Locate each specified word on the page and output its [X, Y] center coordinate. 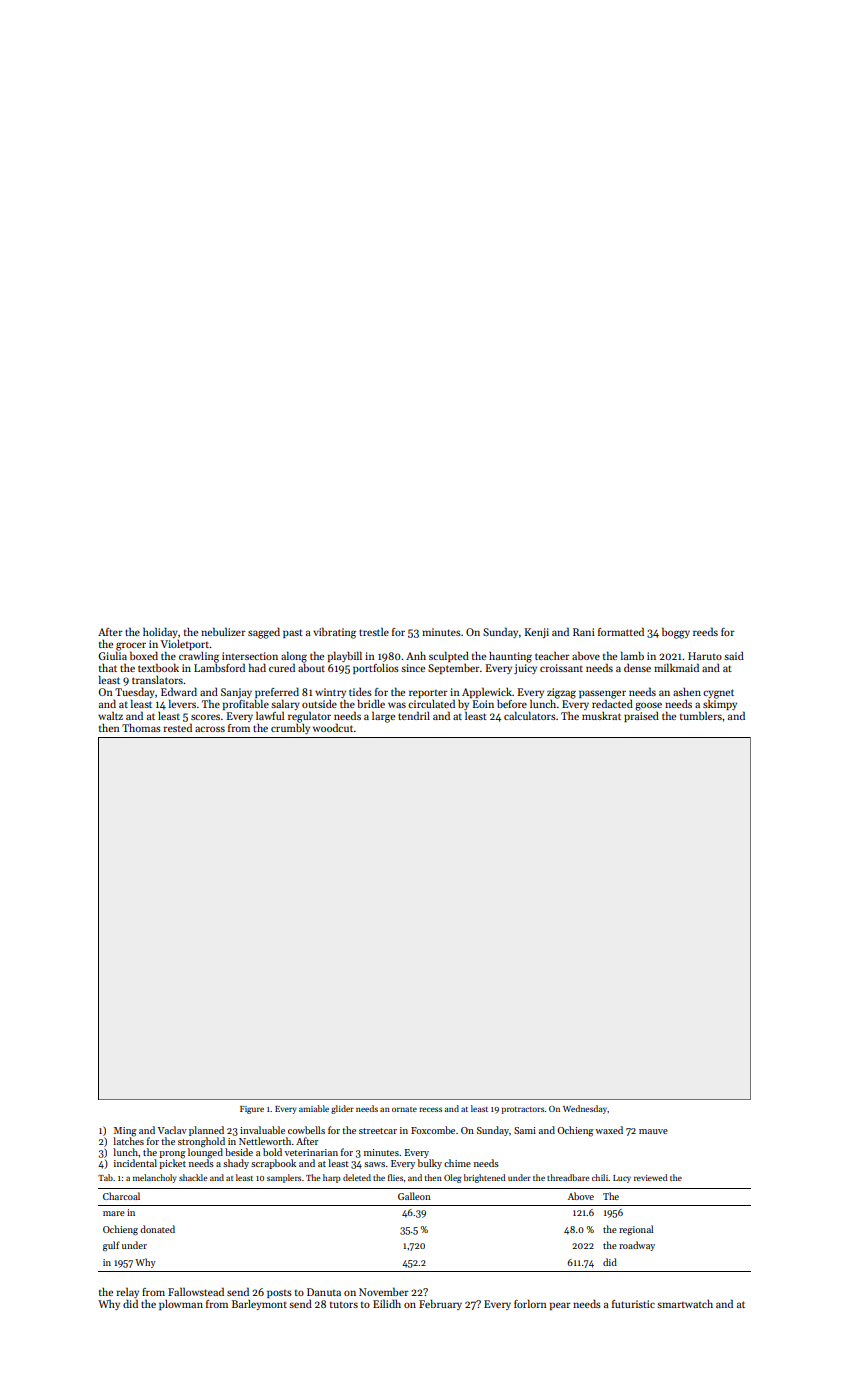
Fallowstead [196, 1291]
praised [641, 716]
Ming [125, 1132]
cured [282, 667]
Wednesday [585, 1109]
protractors [523, 1110]
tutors [344, 1305]
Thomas [141, 728]
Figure [252, 1110]
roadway [637, 1246]
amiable [314, 1108]
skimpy [720, 704]
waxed [609, 1130]
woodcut [333, 727]
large [383, 717]
